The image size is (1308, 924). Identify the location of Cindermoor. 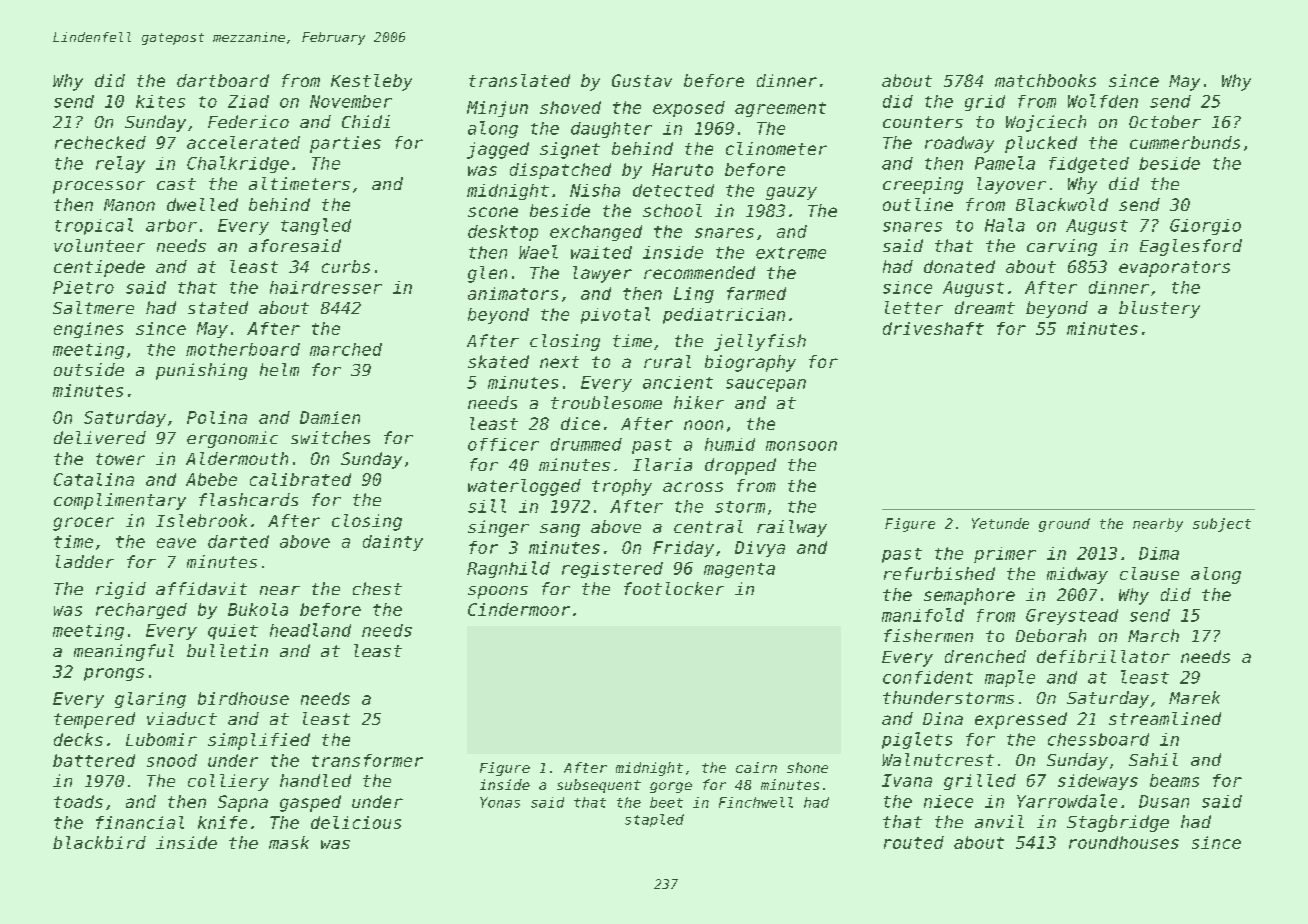
(519, 609).
